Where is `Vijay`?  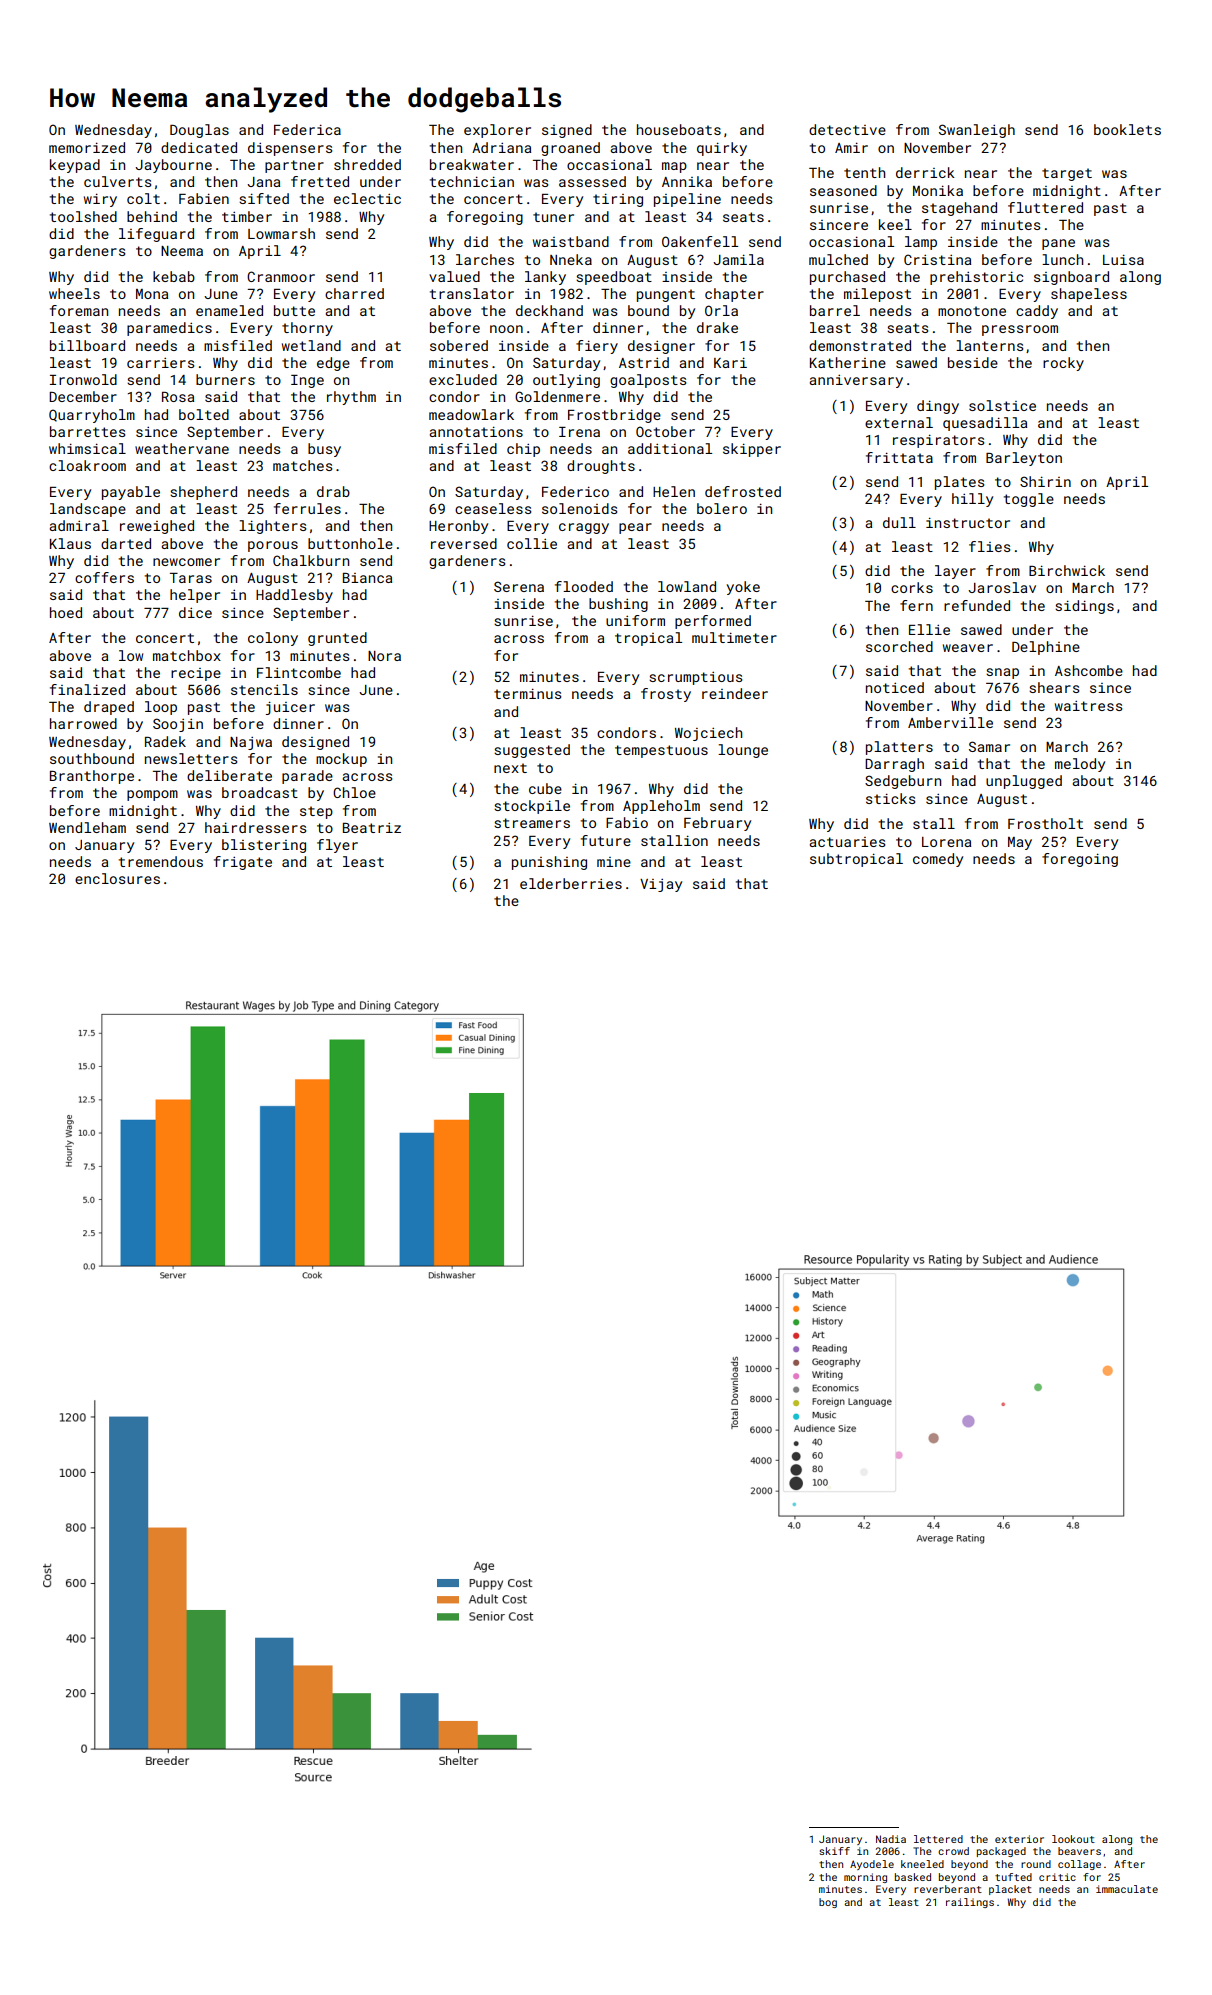 Vijay is located at coordinates (661, 885).
